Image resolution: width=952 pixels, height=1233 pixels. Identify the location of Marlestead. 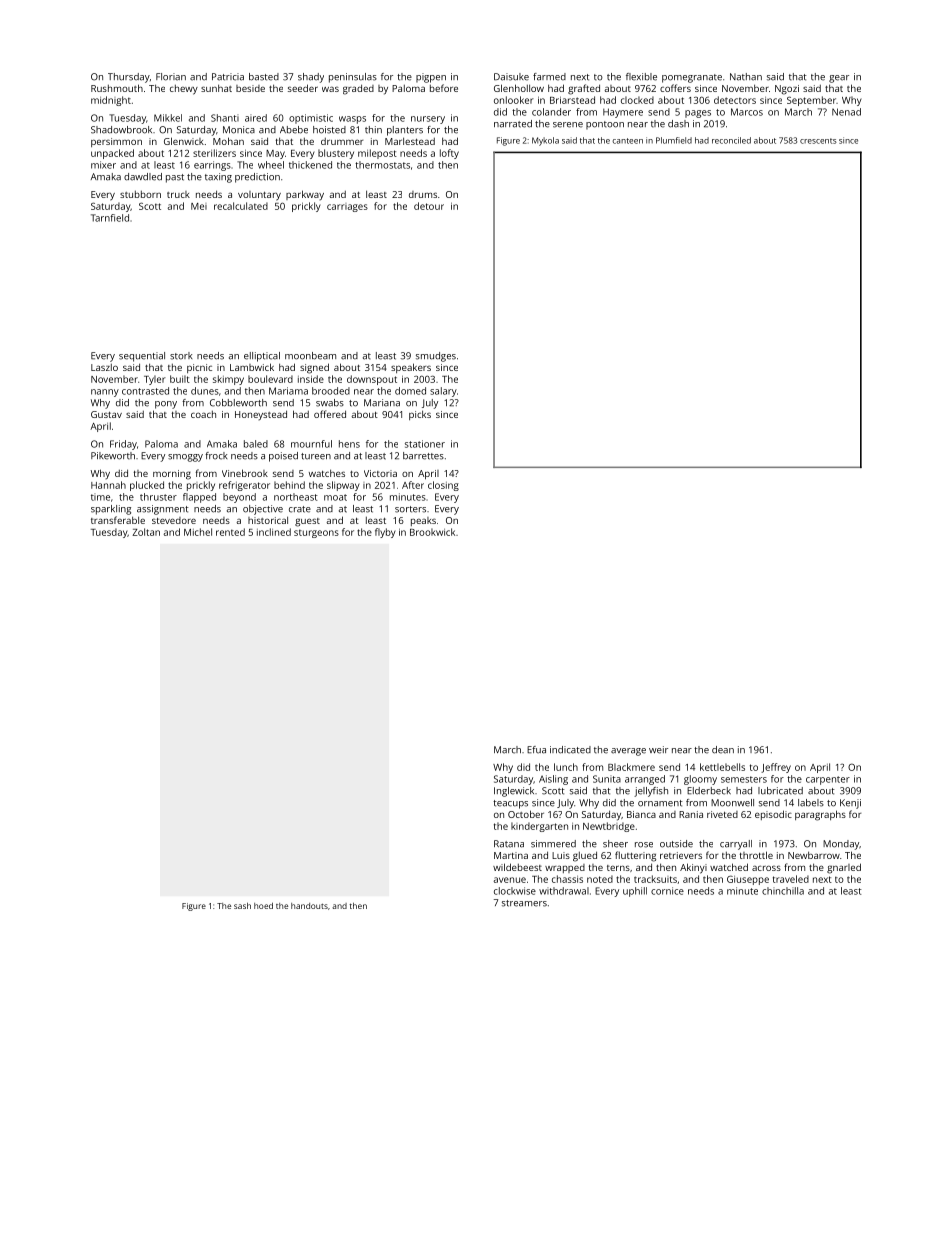
(410, 141).
